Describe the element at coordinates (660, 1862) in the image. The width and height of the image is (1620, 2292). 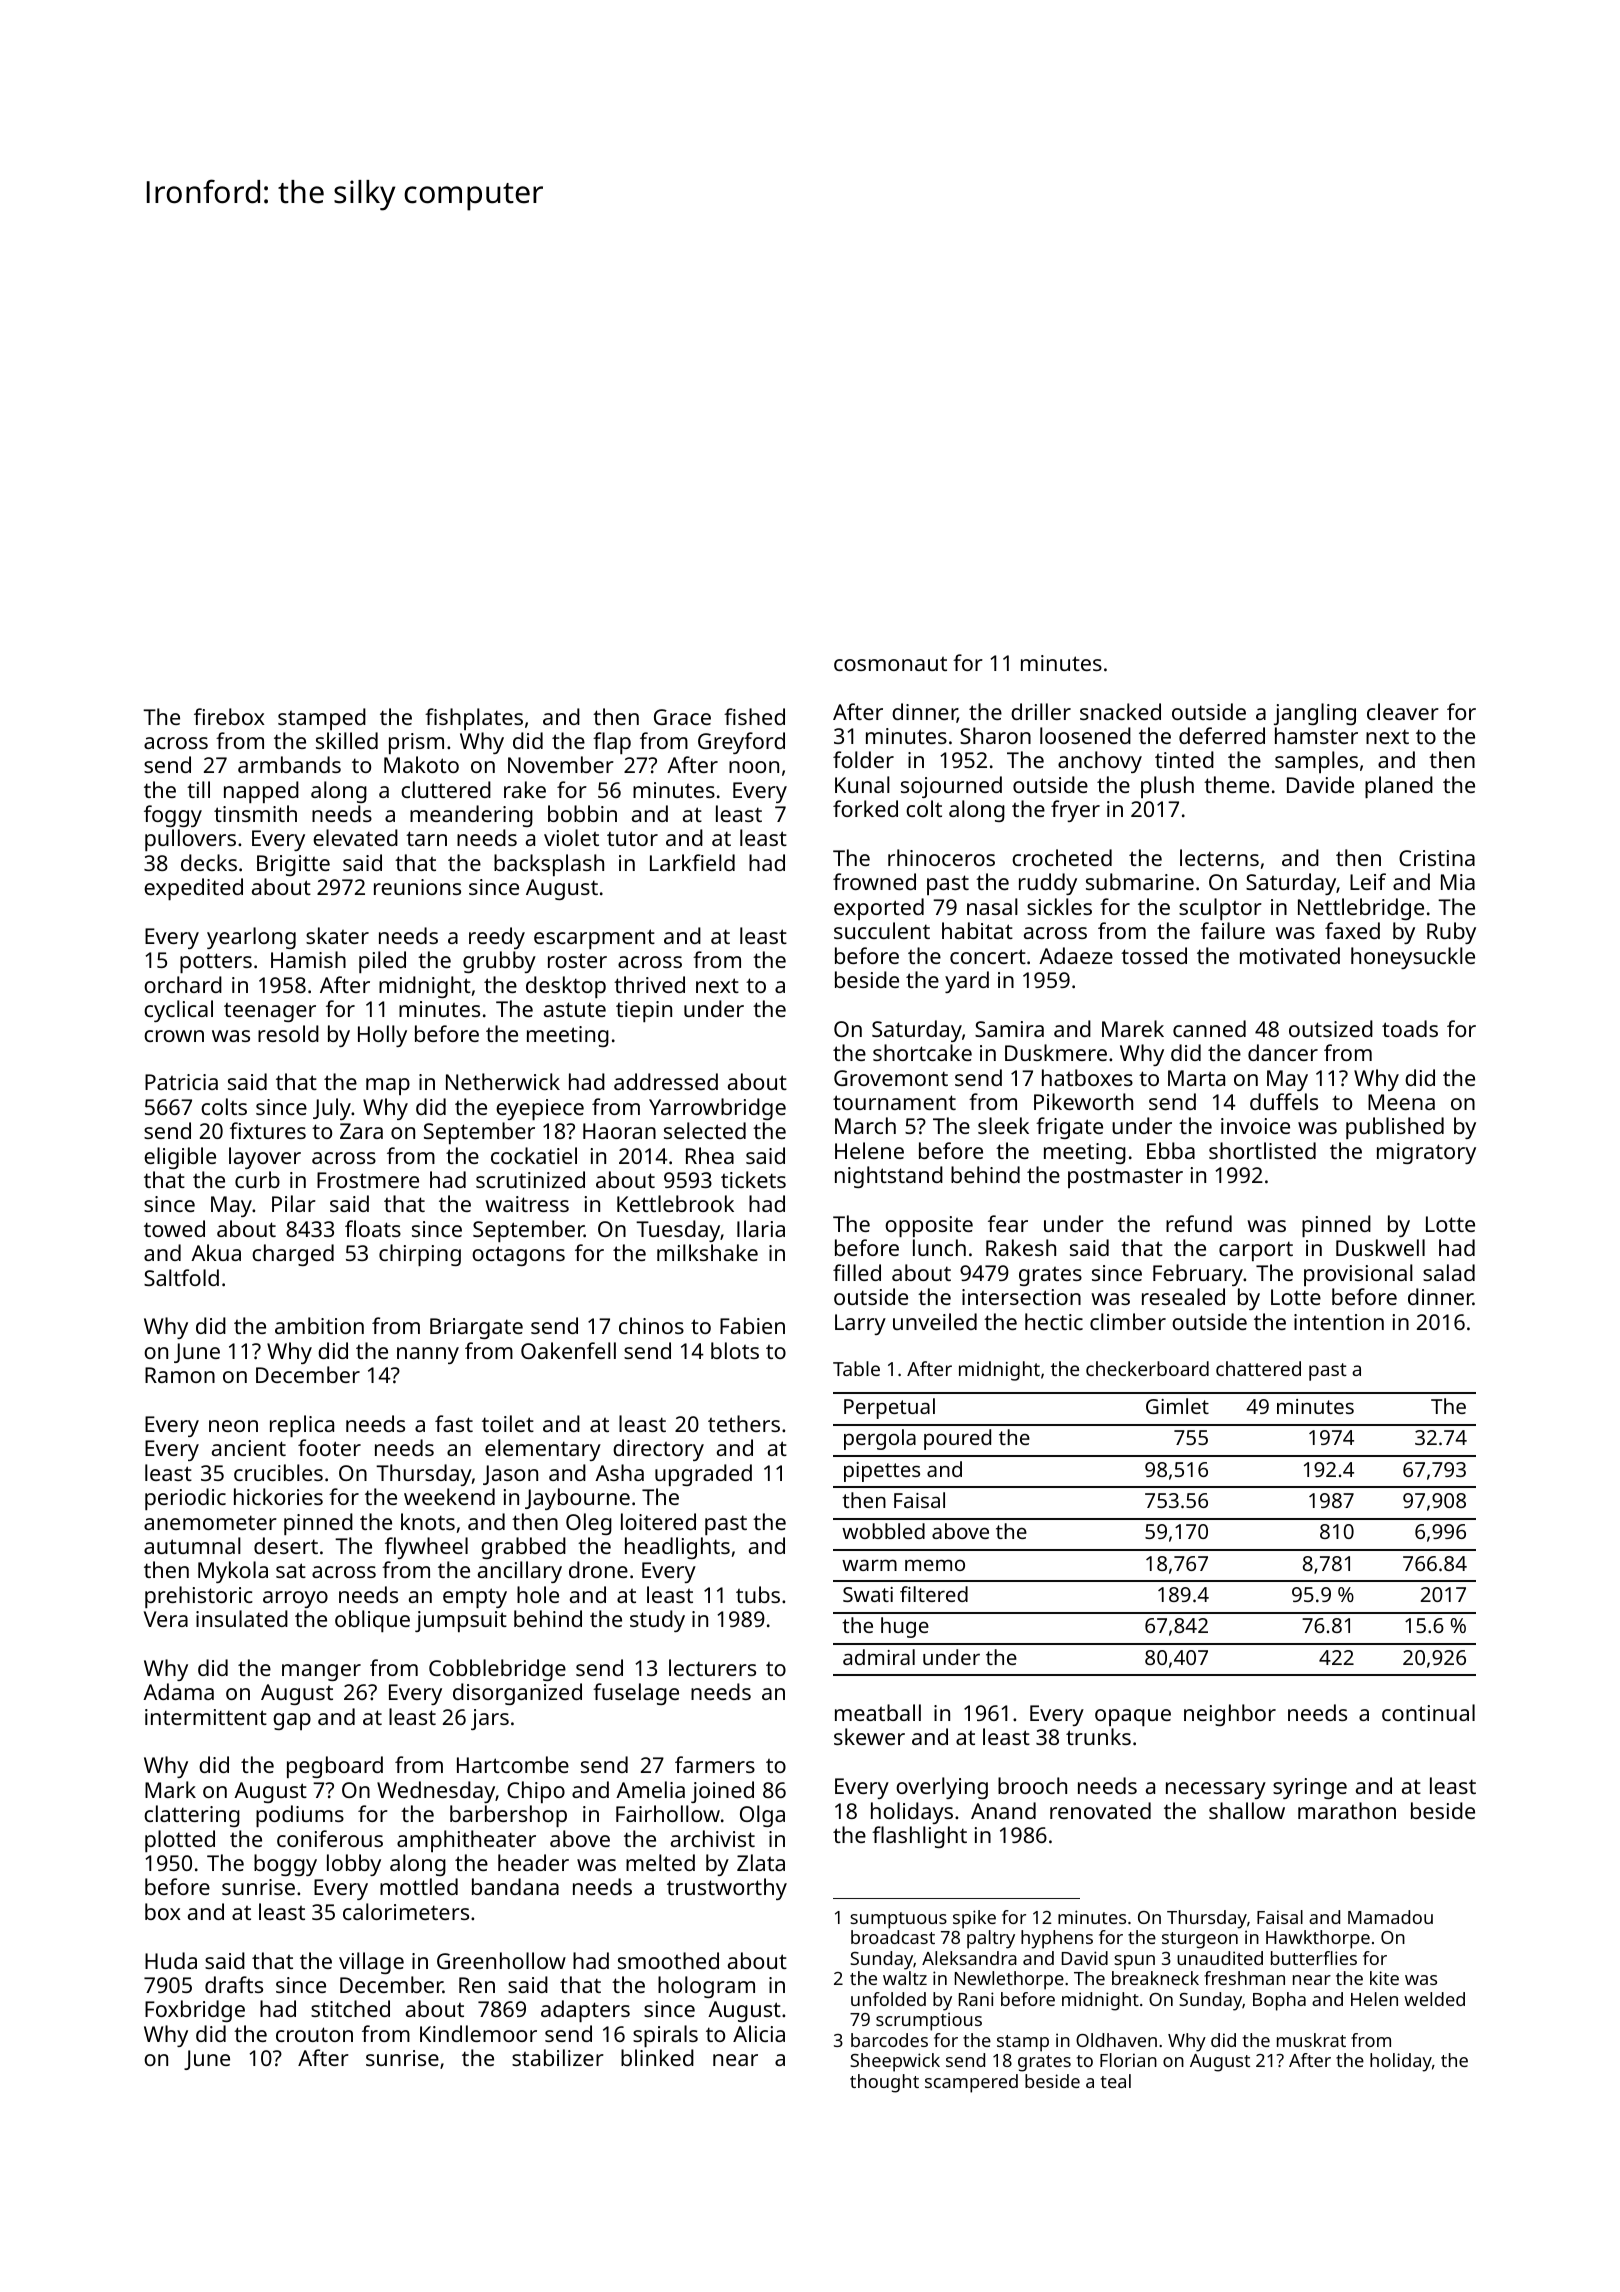
I see `melted` at that location.
